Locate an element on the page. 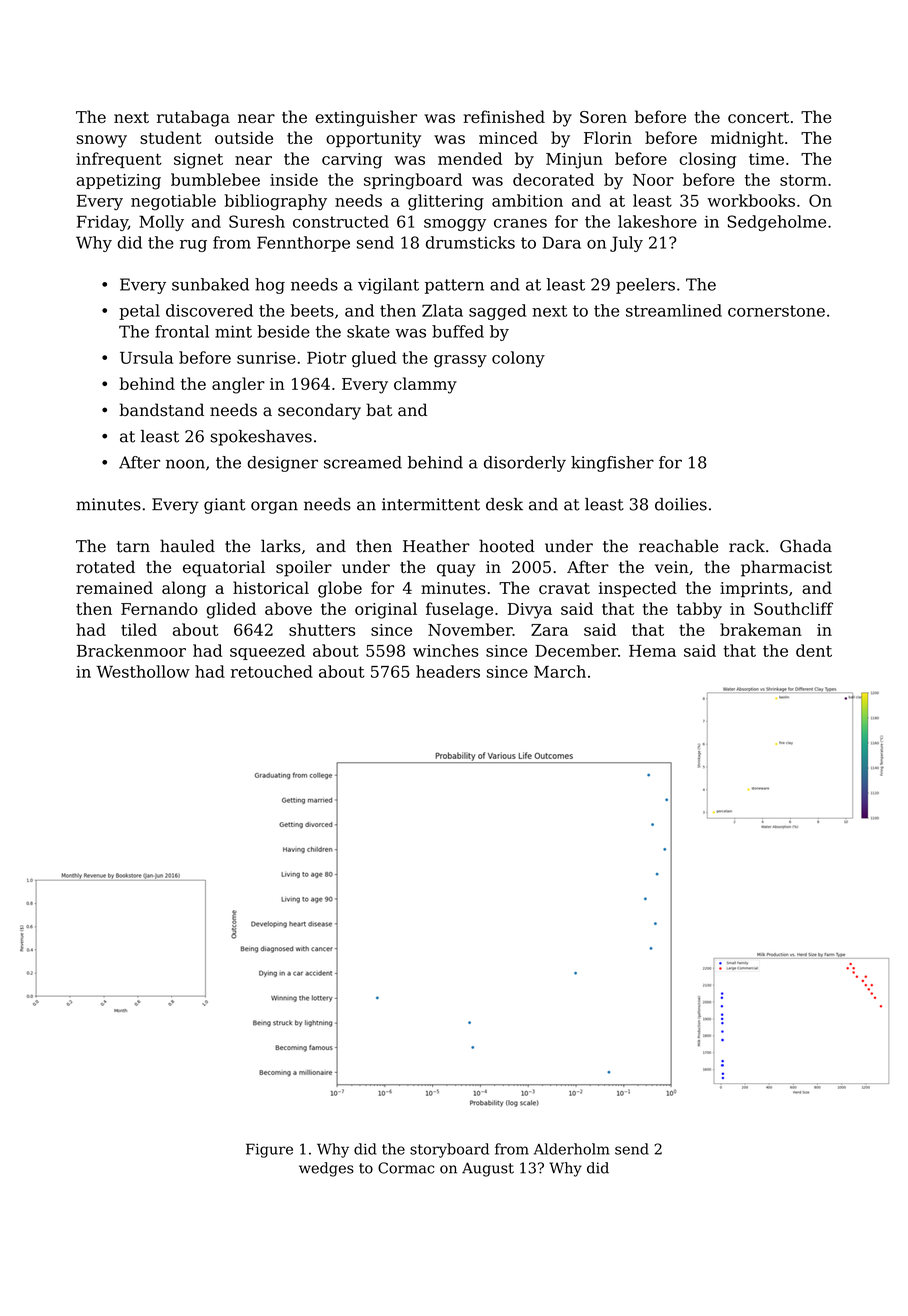 The width and height of the image is (908, 1316). Ursula is located at coordinates (146, 357).
